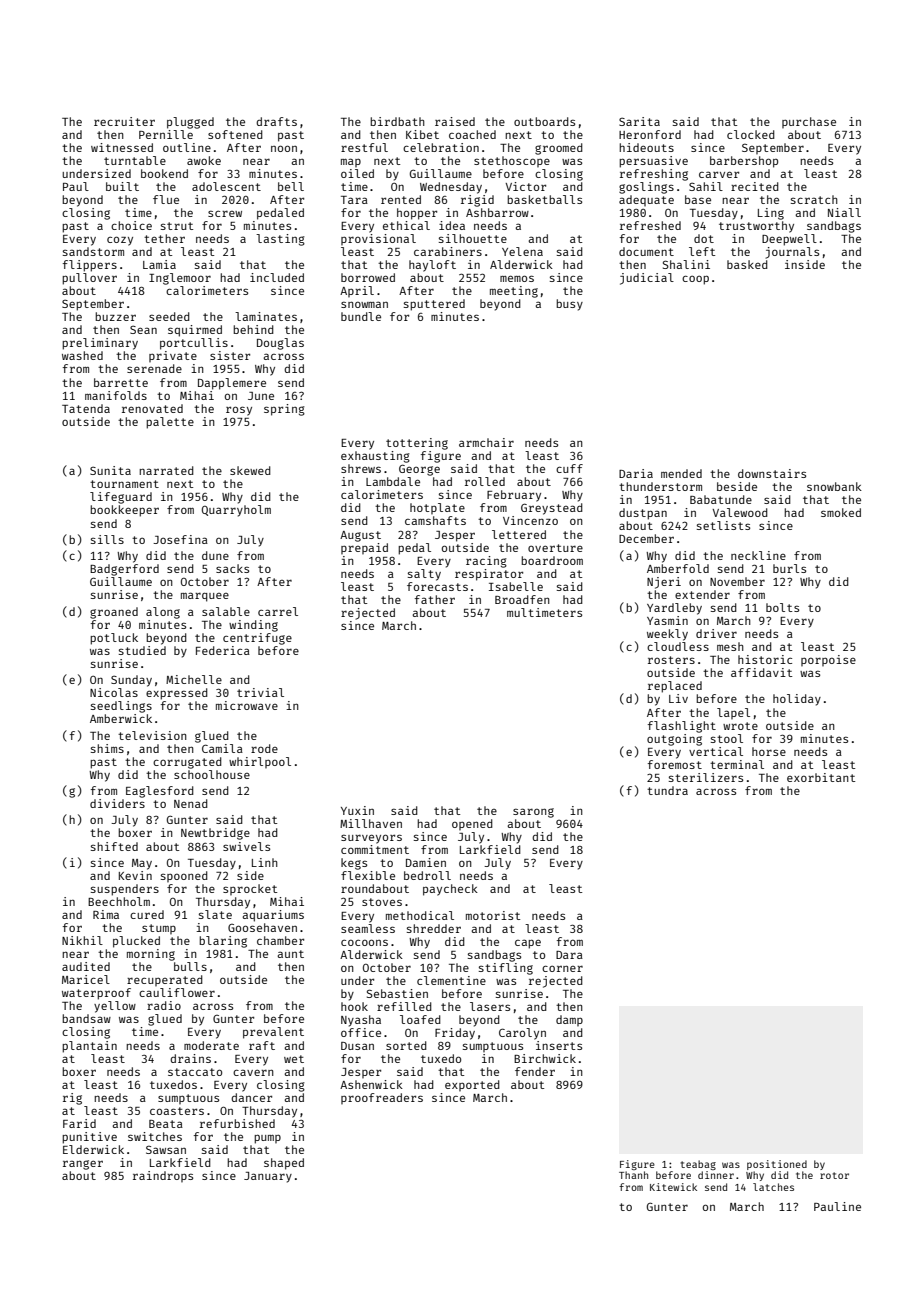  Describe the element at coordinates (682, 727) in the image. I see `flashlight` at that location.
